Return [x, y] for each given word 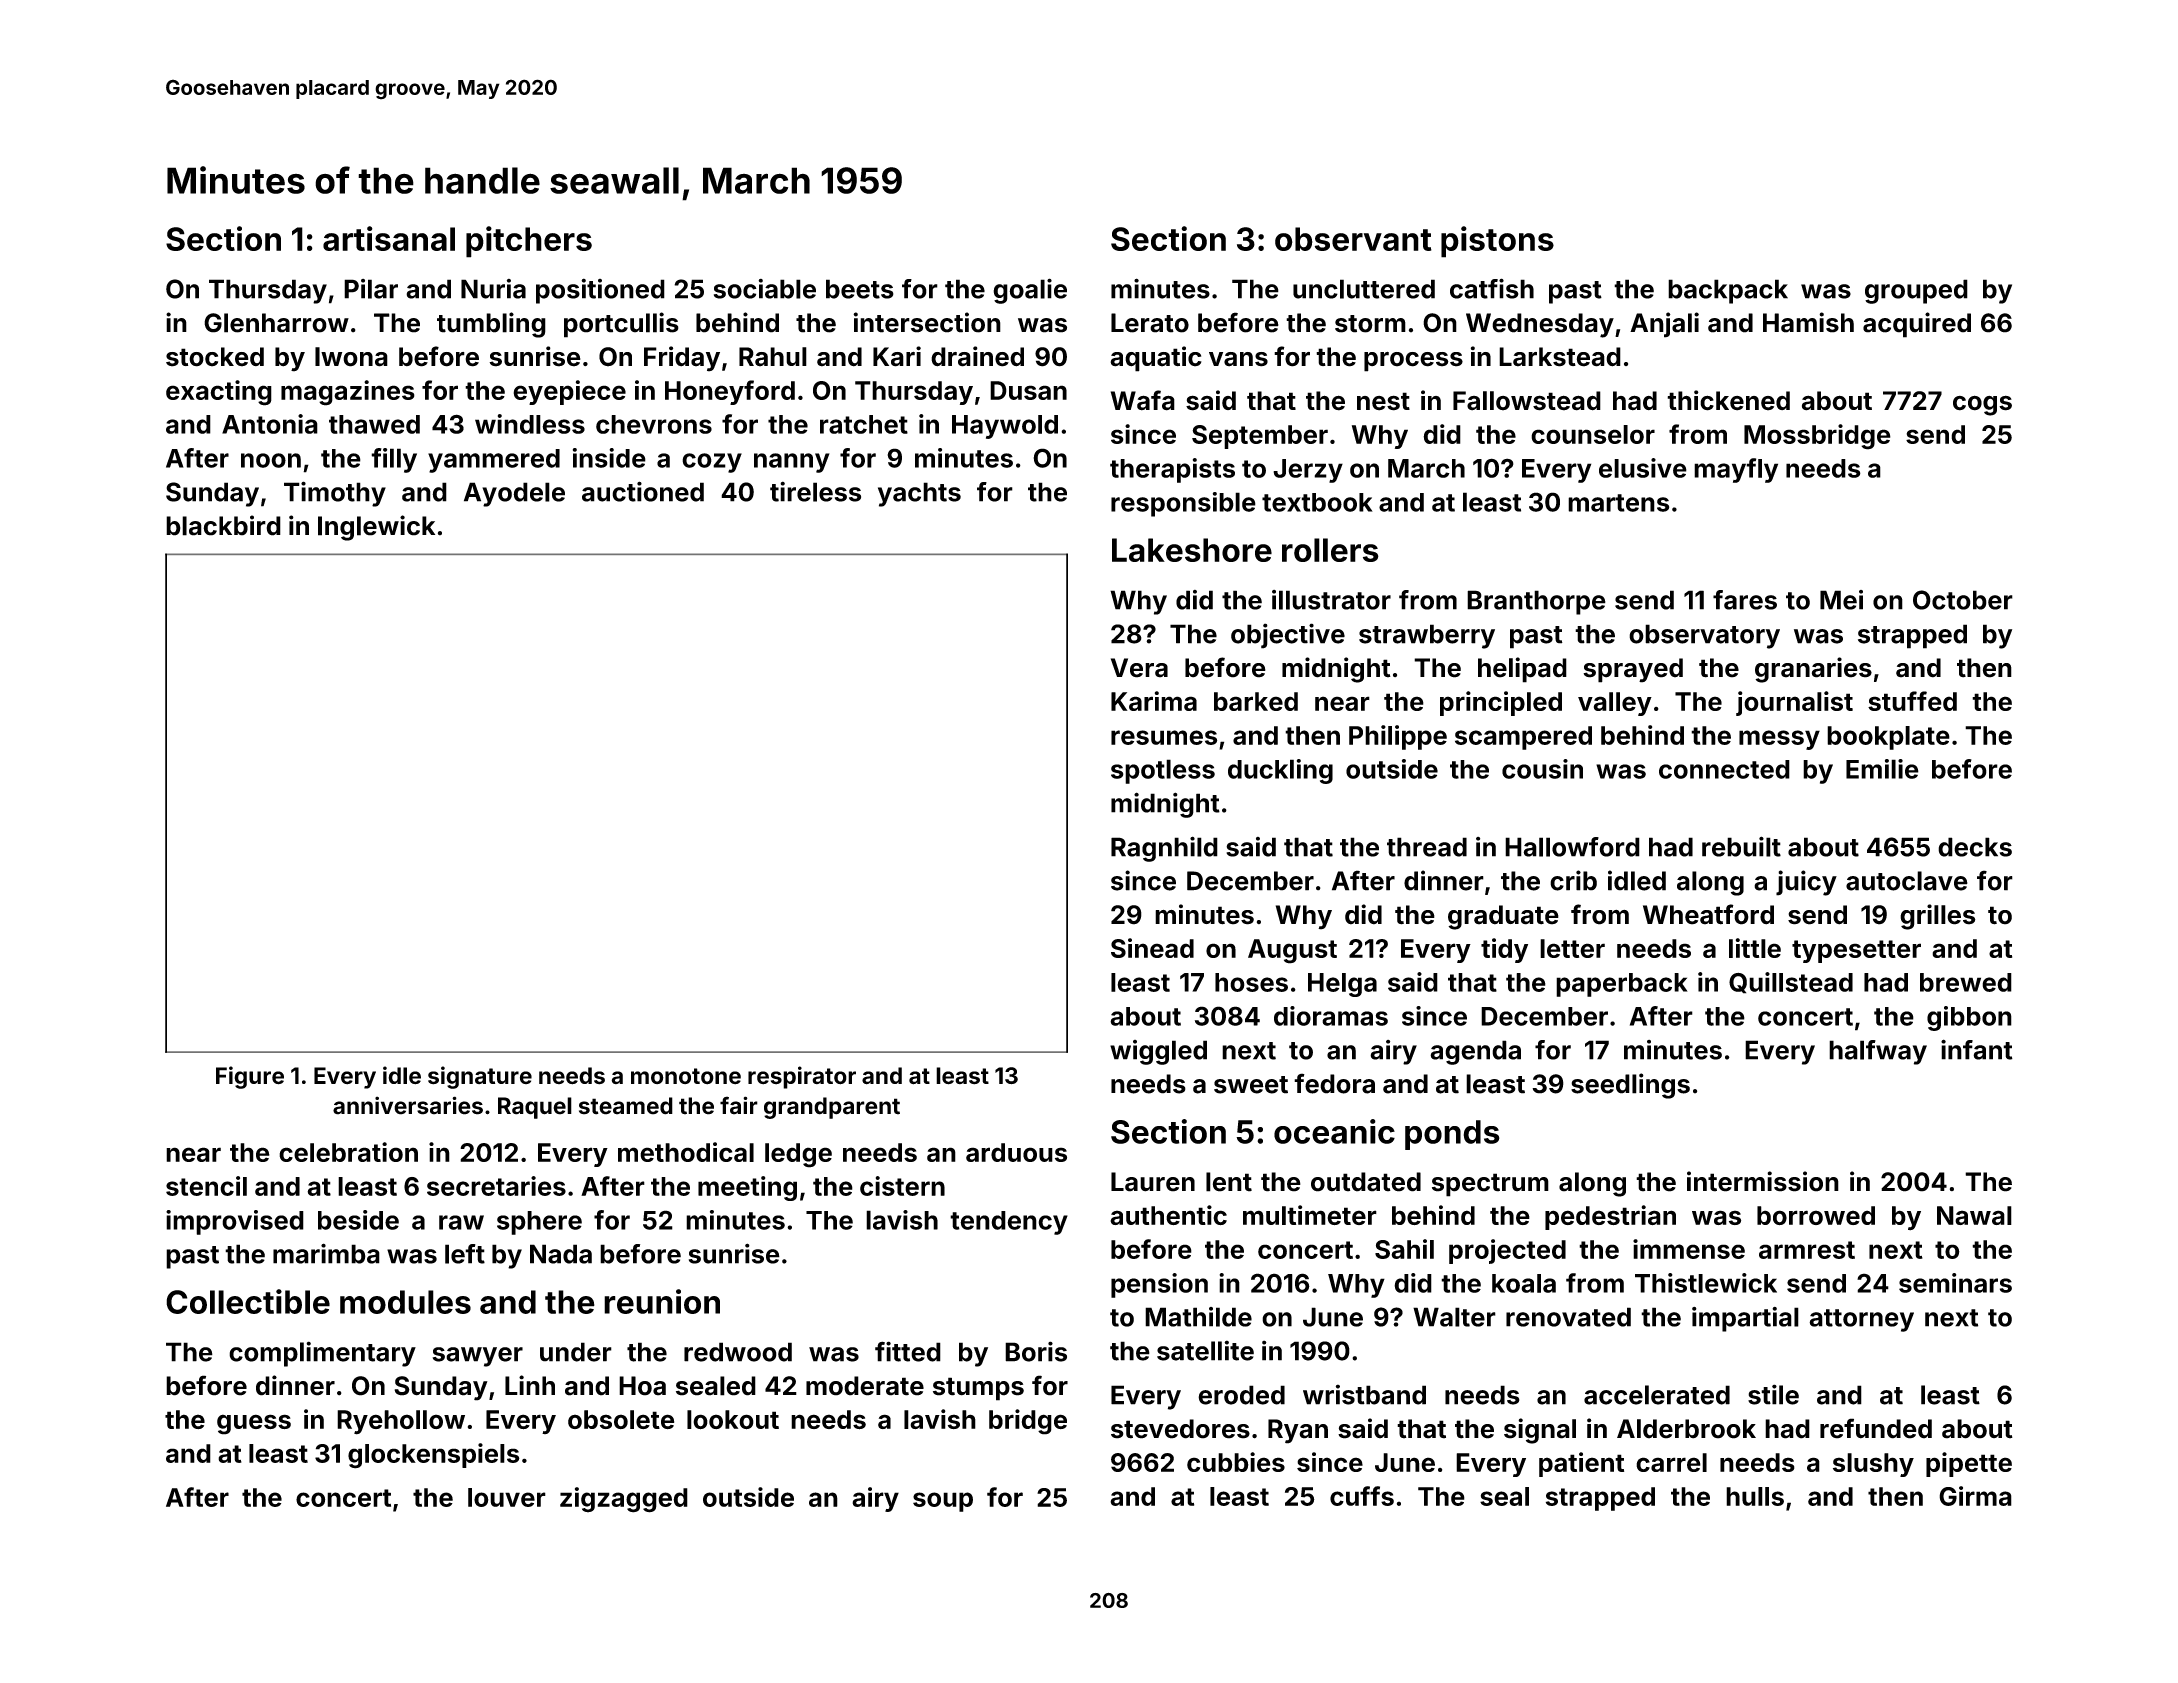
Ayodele [514, 494]
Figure [250, 1077]
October [1963, 600]
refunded [1876, 1428]
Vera [1139, 668]
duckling [1280, 771]
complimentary [322, 1354]
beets [860, 289]
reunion [662, 1301]
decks [1975, 847]
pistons [1497, 242]
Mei [1841, 600]
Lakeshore [1192, 550]
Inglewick [376, 528]
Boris [1036, 1351]
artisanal [389, 238]
